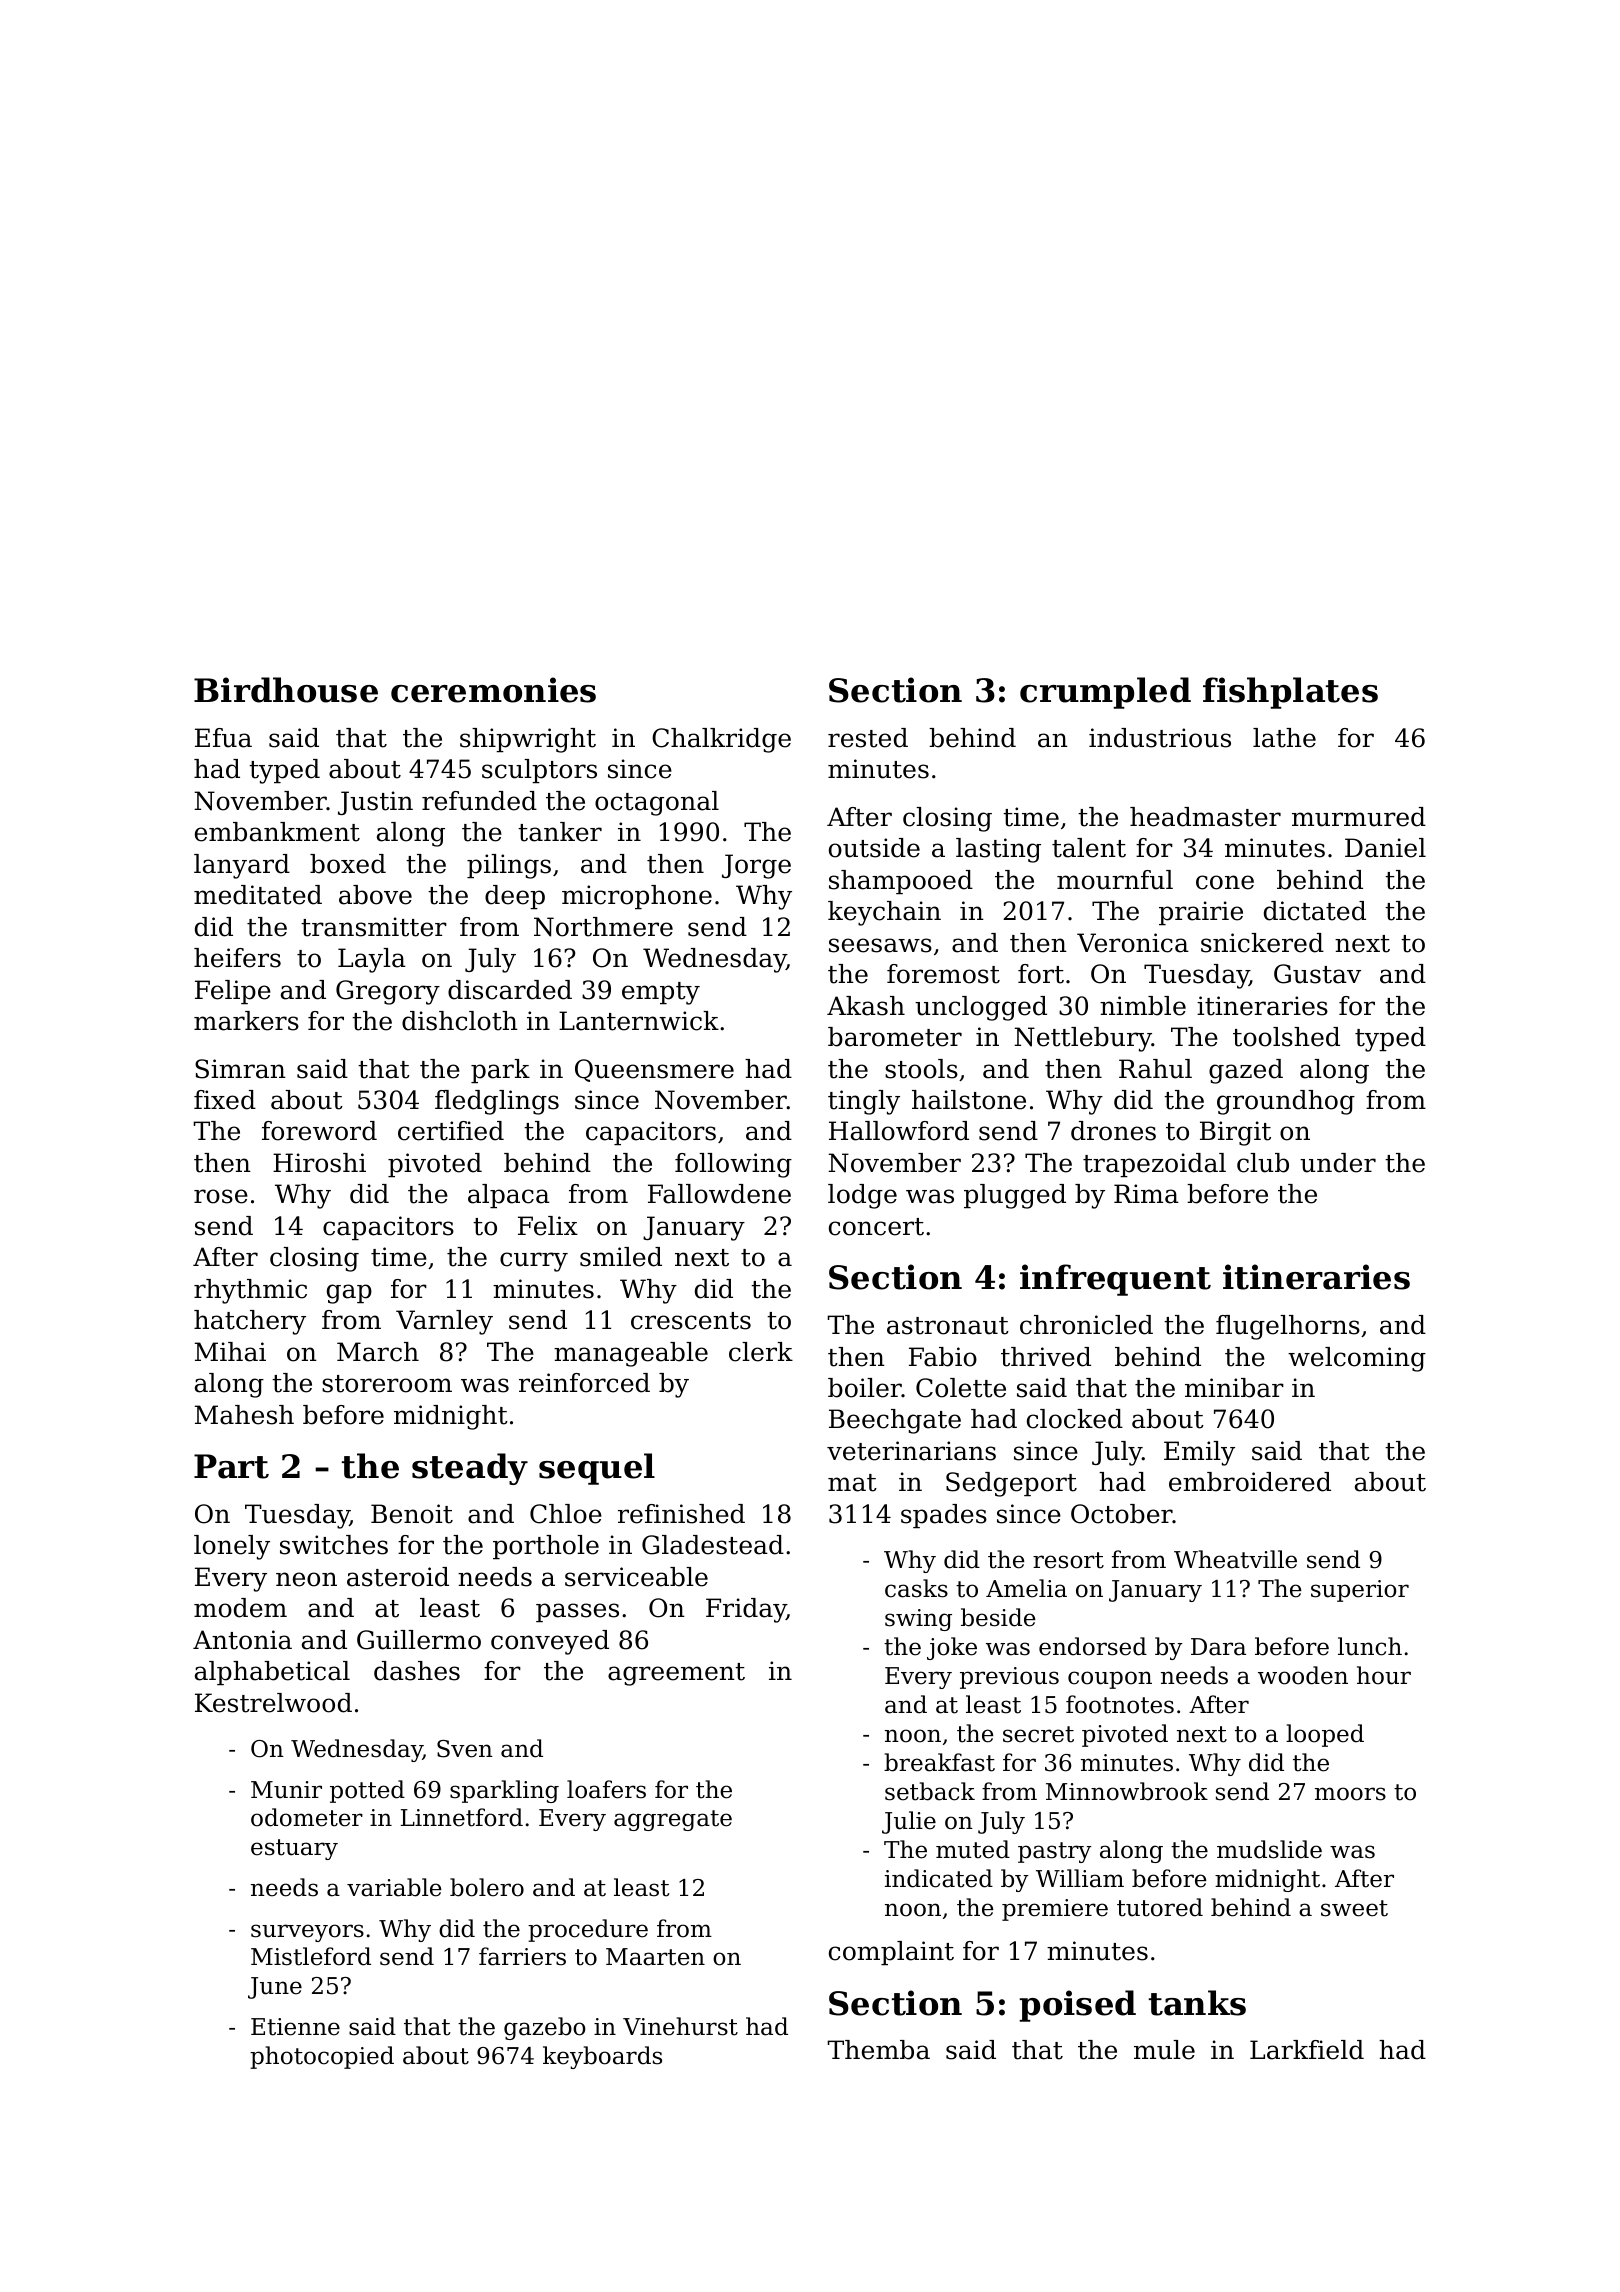 The width and height of the page is (1620, 2292). I want to click on Munir, so click(286, 1790).
